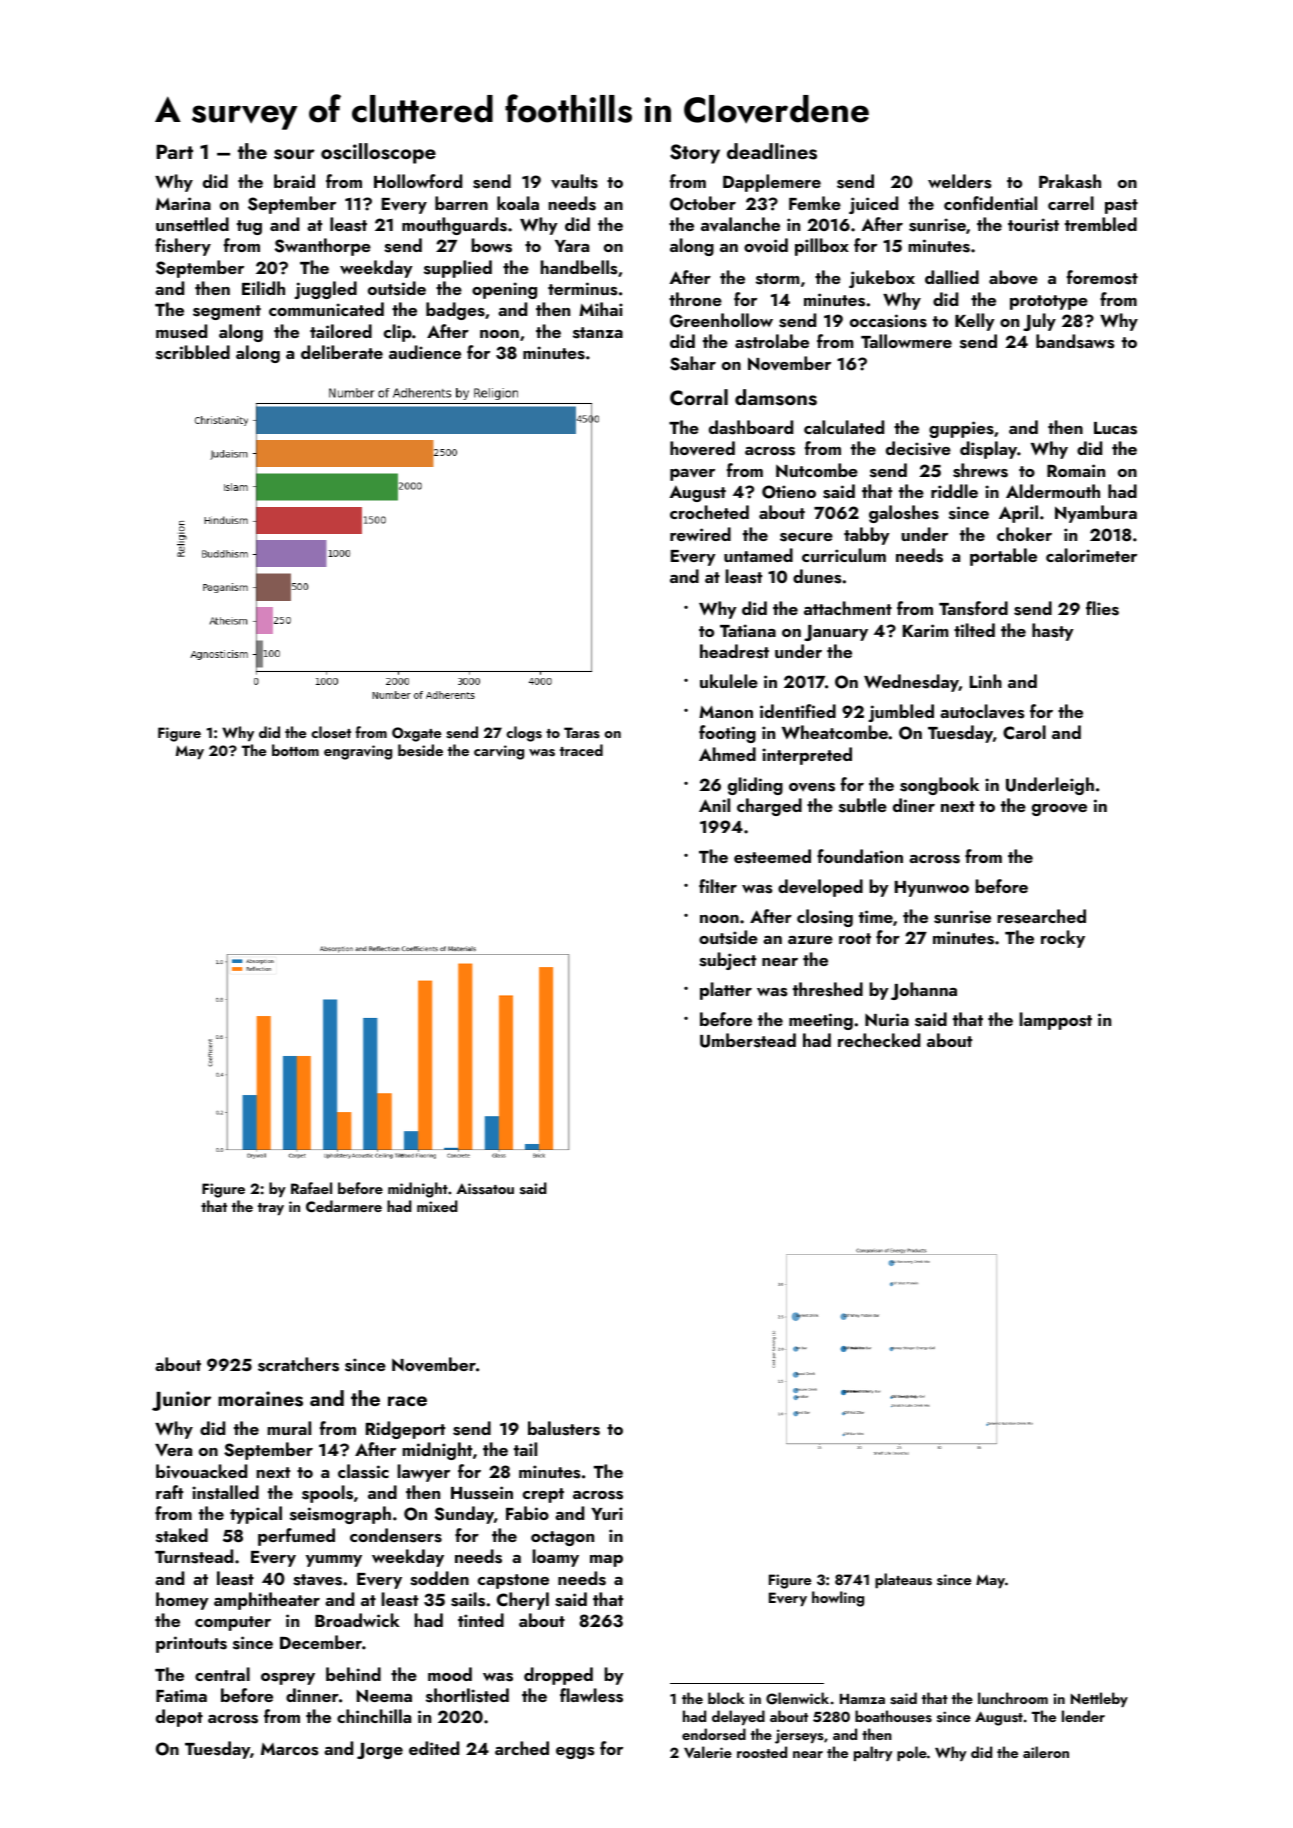  What do you see at coordinates (191, 1644) in the image?
I see `printouts` at bounding box center [191, 1644].
